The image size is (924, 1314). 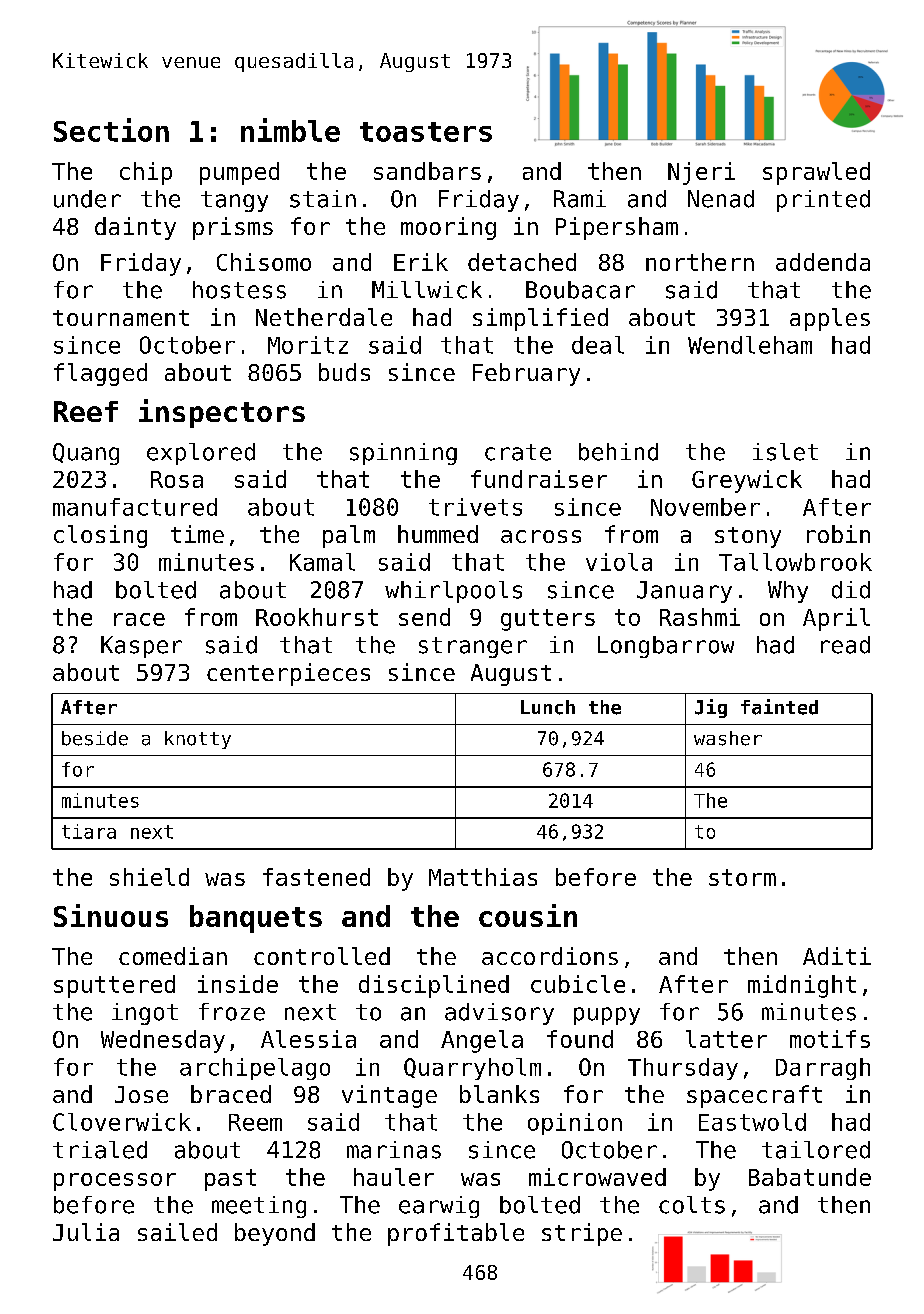 What do you see at coordinates (145, 1014) in the document?
I see `ingot` at bounding box center [145, 1014].
